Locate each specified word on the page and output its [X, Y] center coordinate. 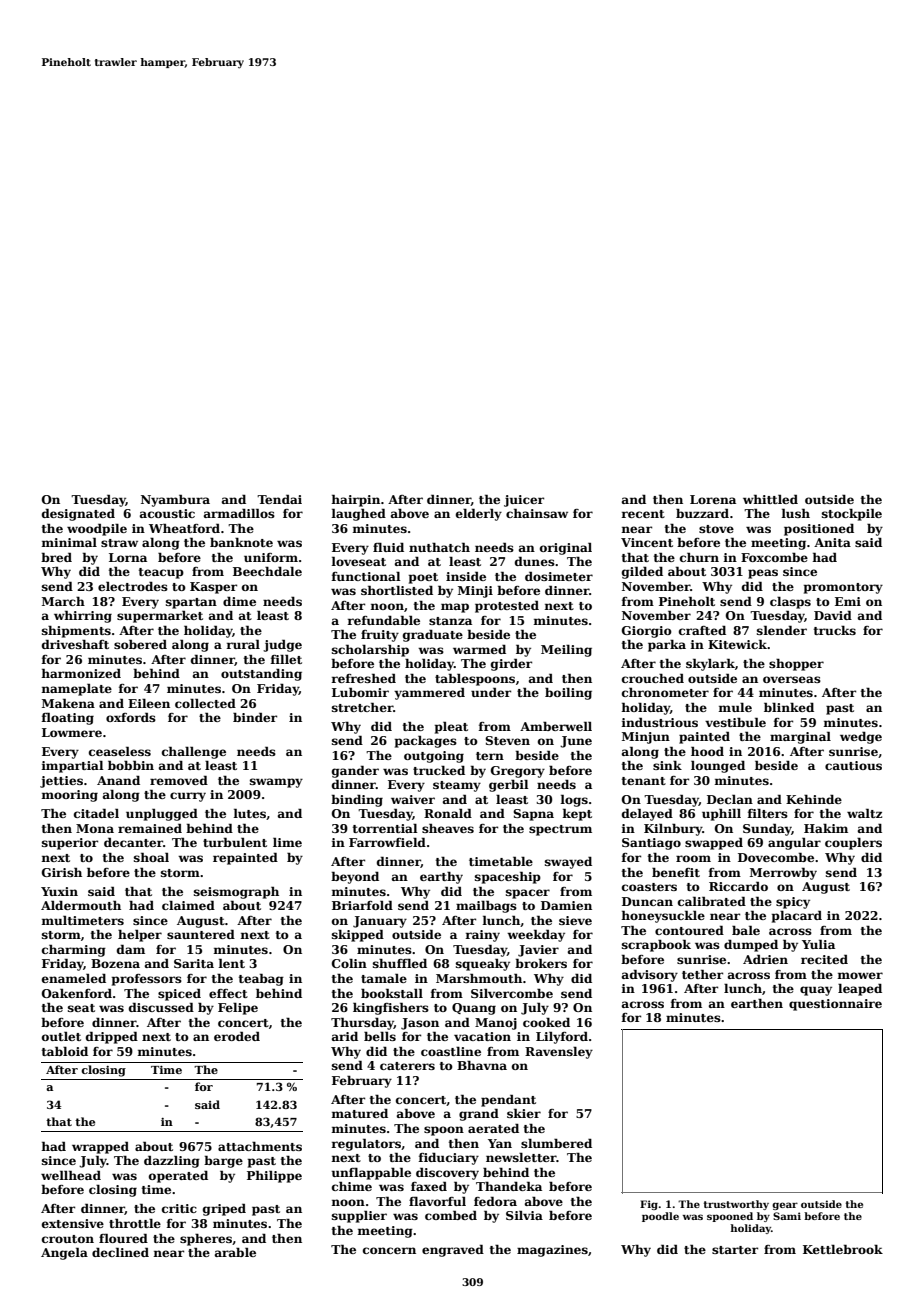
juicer [524, 501]
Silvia [524, 1215]
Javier [538, 951]
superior [70, 844]
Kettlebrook [843, 1249]
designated [78, 514]
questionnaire [835, 1005]
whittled [770, 499]
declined [120, 1252]
